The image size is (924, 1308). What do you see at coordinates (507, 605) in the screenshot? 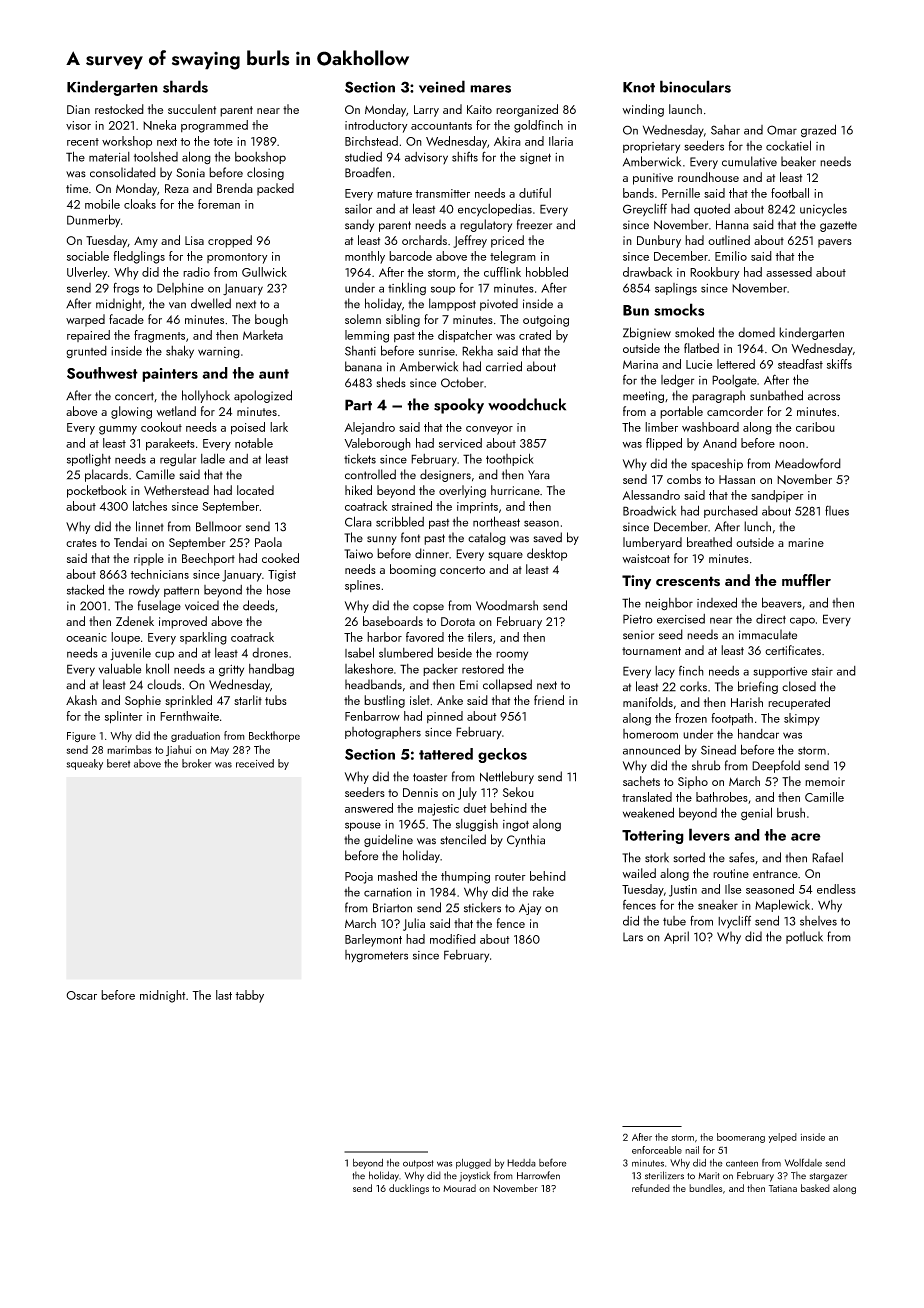
I see `Woodmarsh` at bounding box center [507, 605].
